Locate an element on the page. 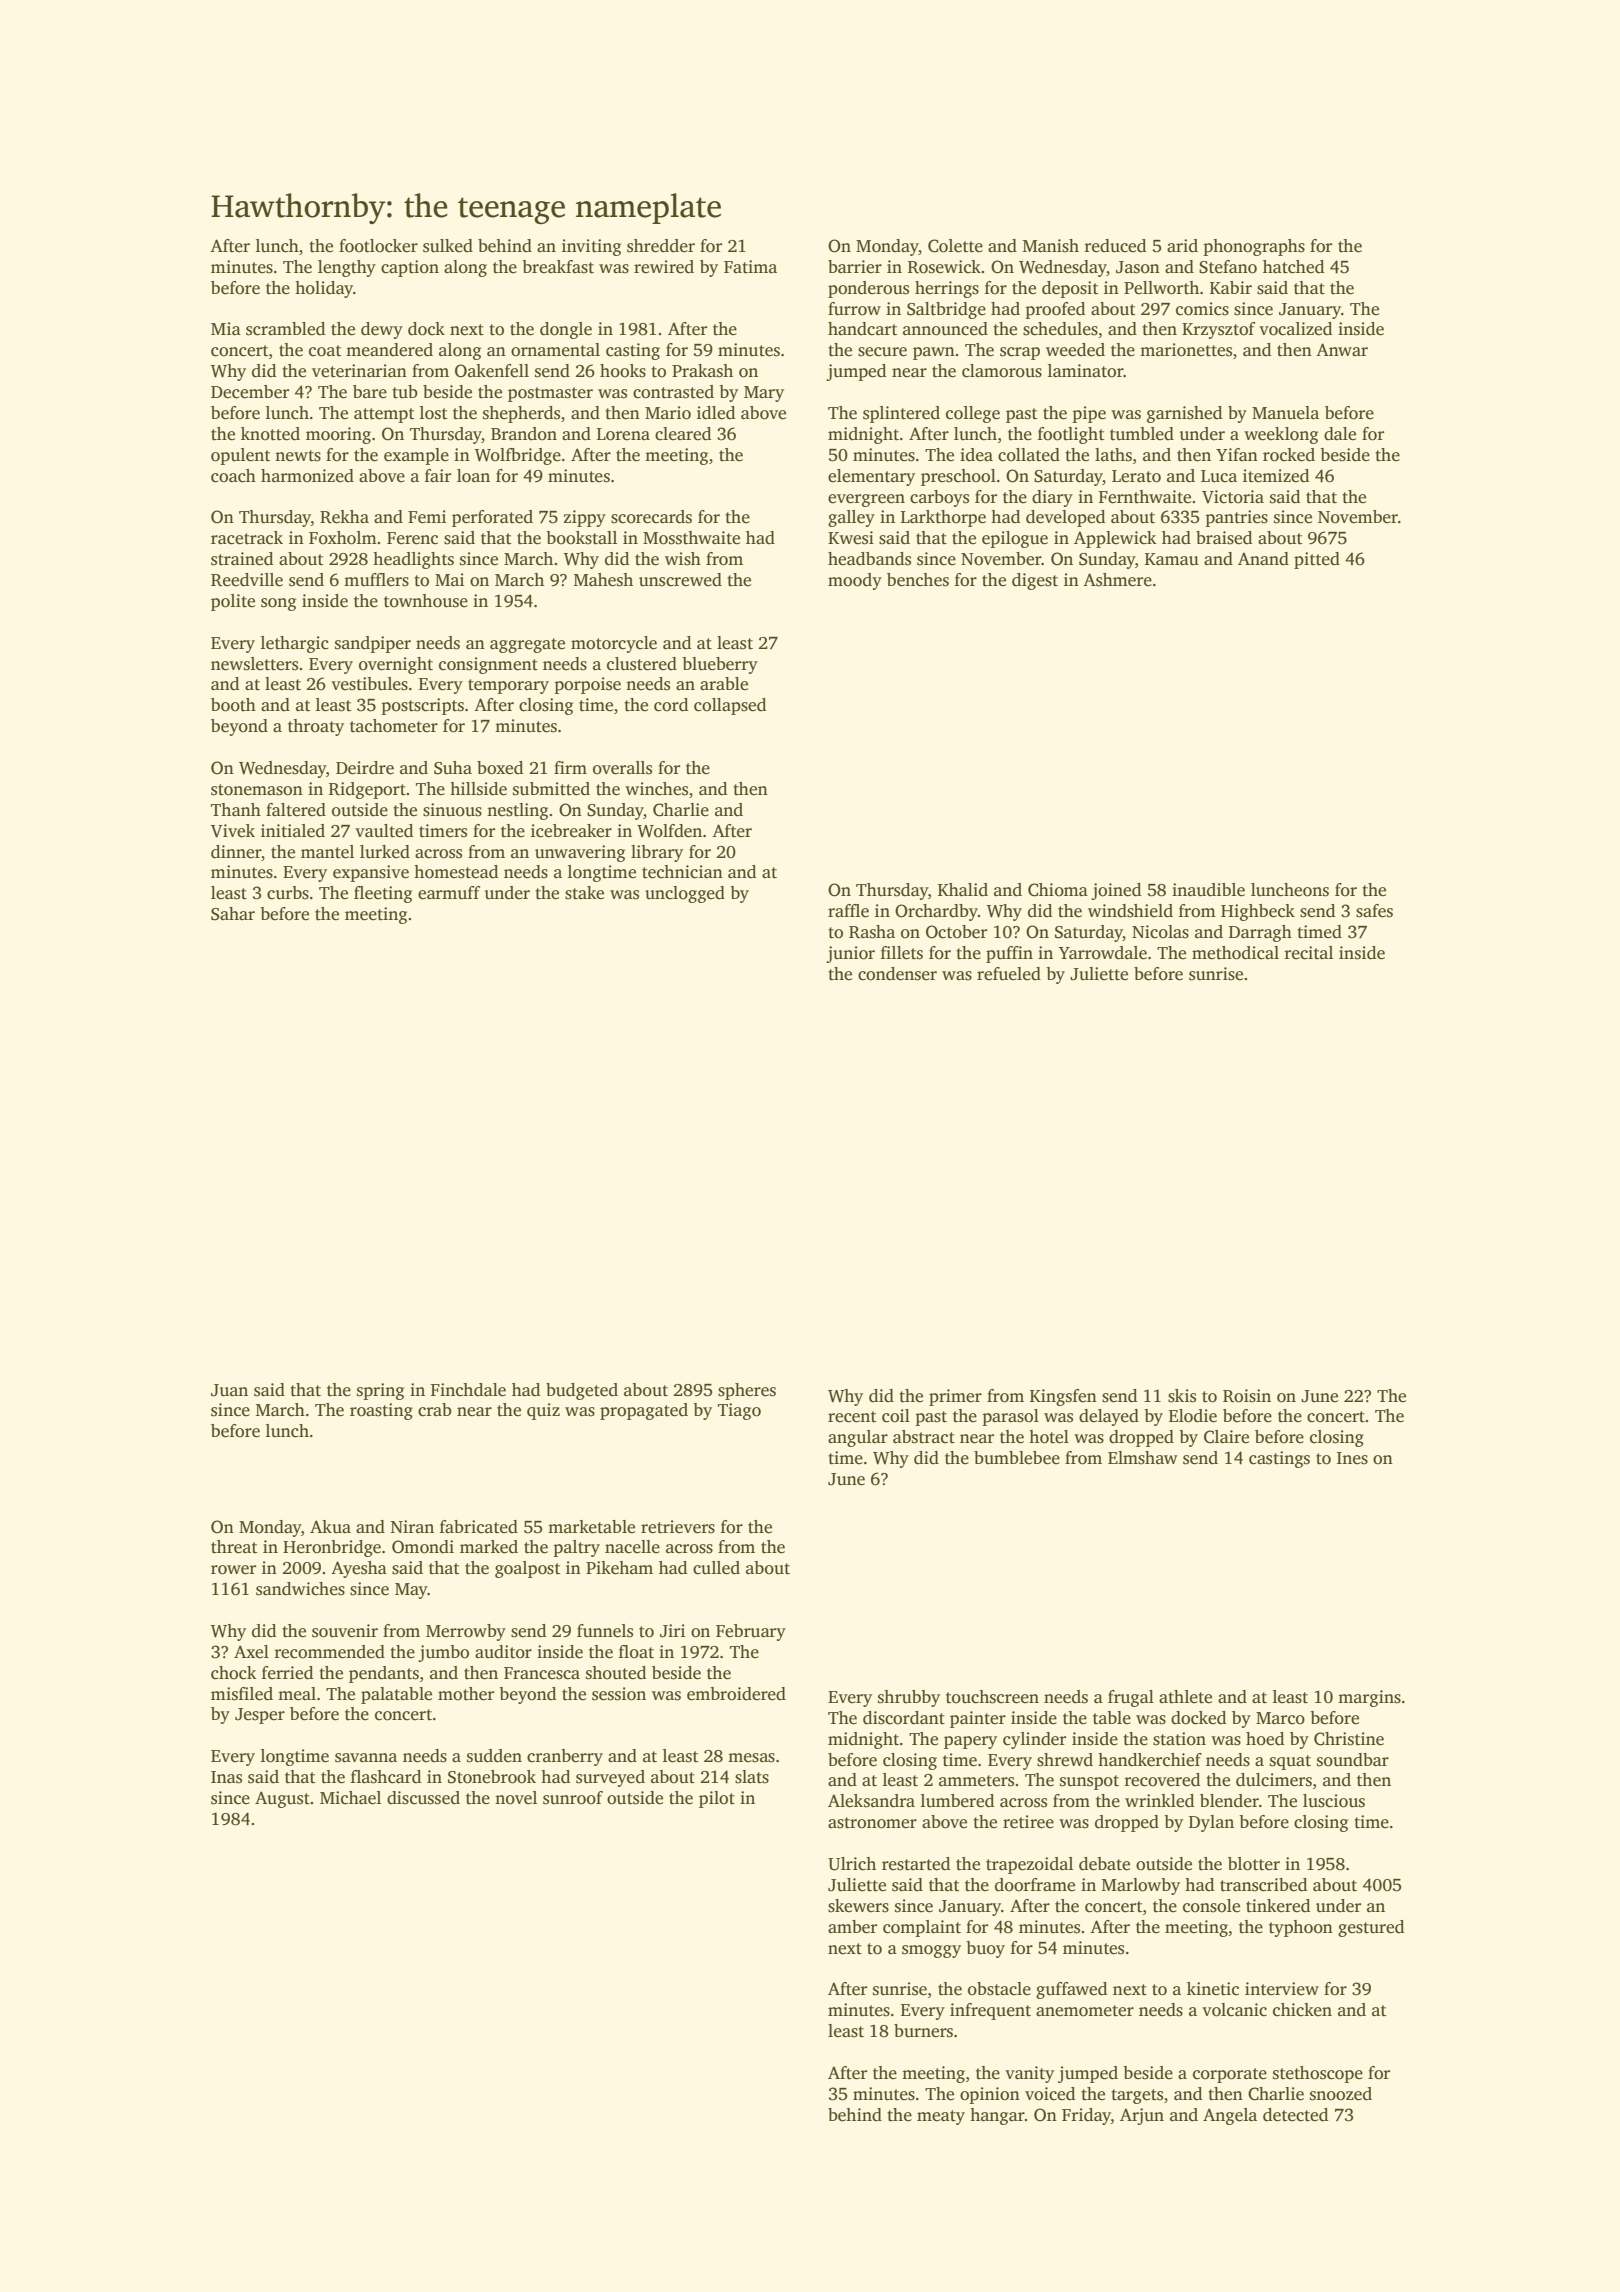 The width and height of the document is (1620, 2292). margins is located at coordinates (1369, 1698).
